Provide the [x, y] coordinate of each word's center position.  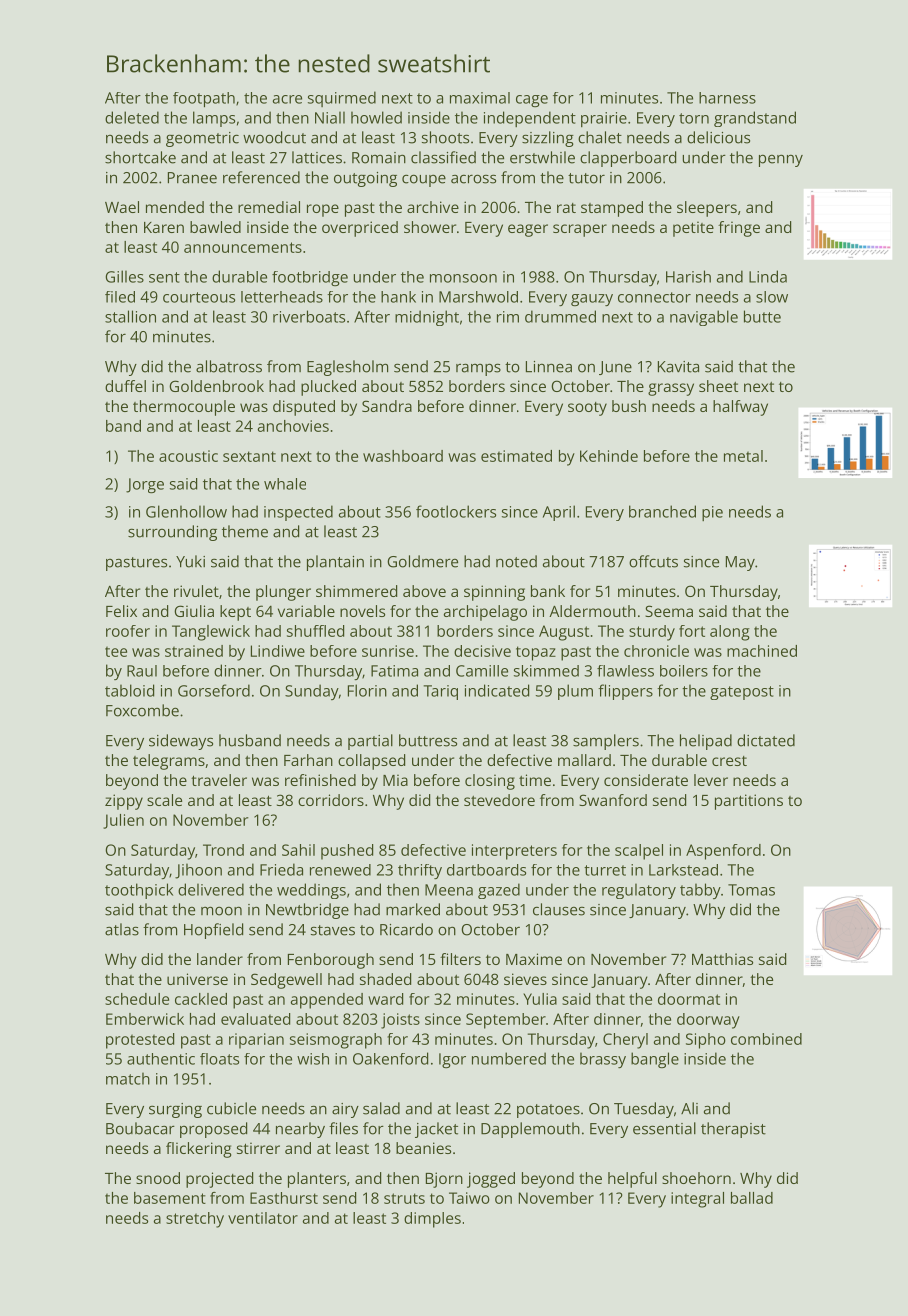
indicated [497, 690]
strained [194, 651]
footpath [204, 100]
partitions [749, 802]
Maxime [534, 959]
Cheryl [625, 1041]
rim [508, 317]
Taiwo [469, 1198]
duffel [125, 386]
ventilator [263, 1218]
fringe [739, 229]
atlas [122, 929]
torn [694, 118]
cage [532, 101]
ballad [752, 1198]
